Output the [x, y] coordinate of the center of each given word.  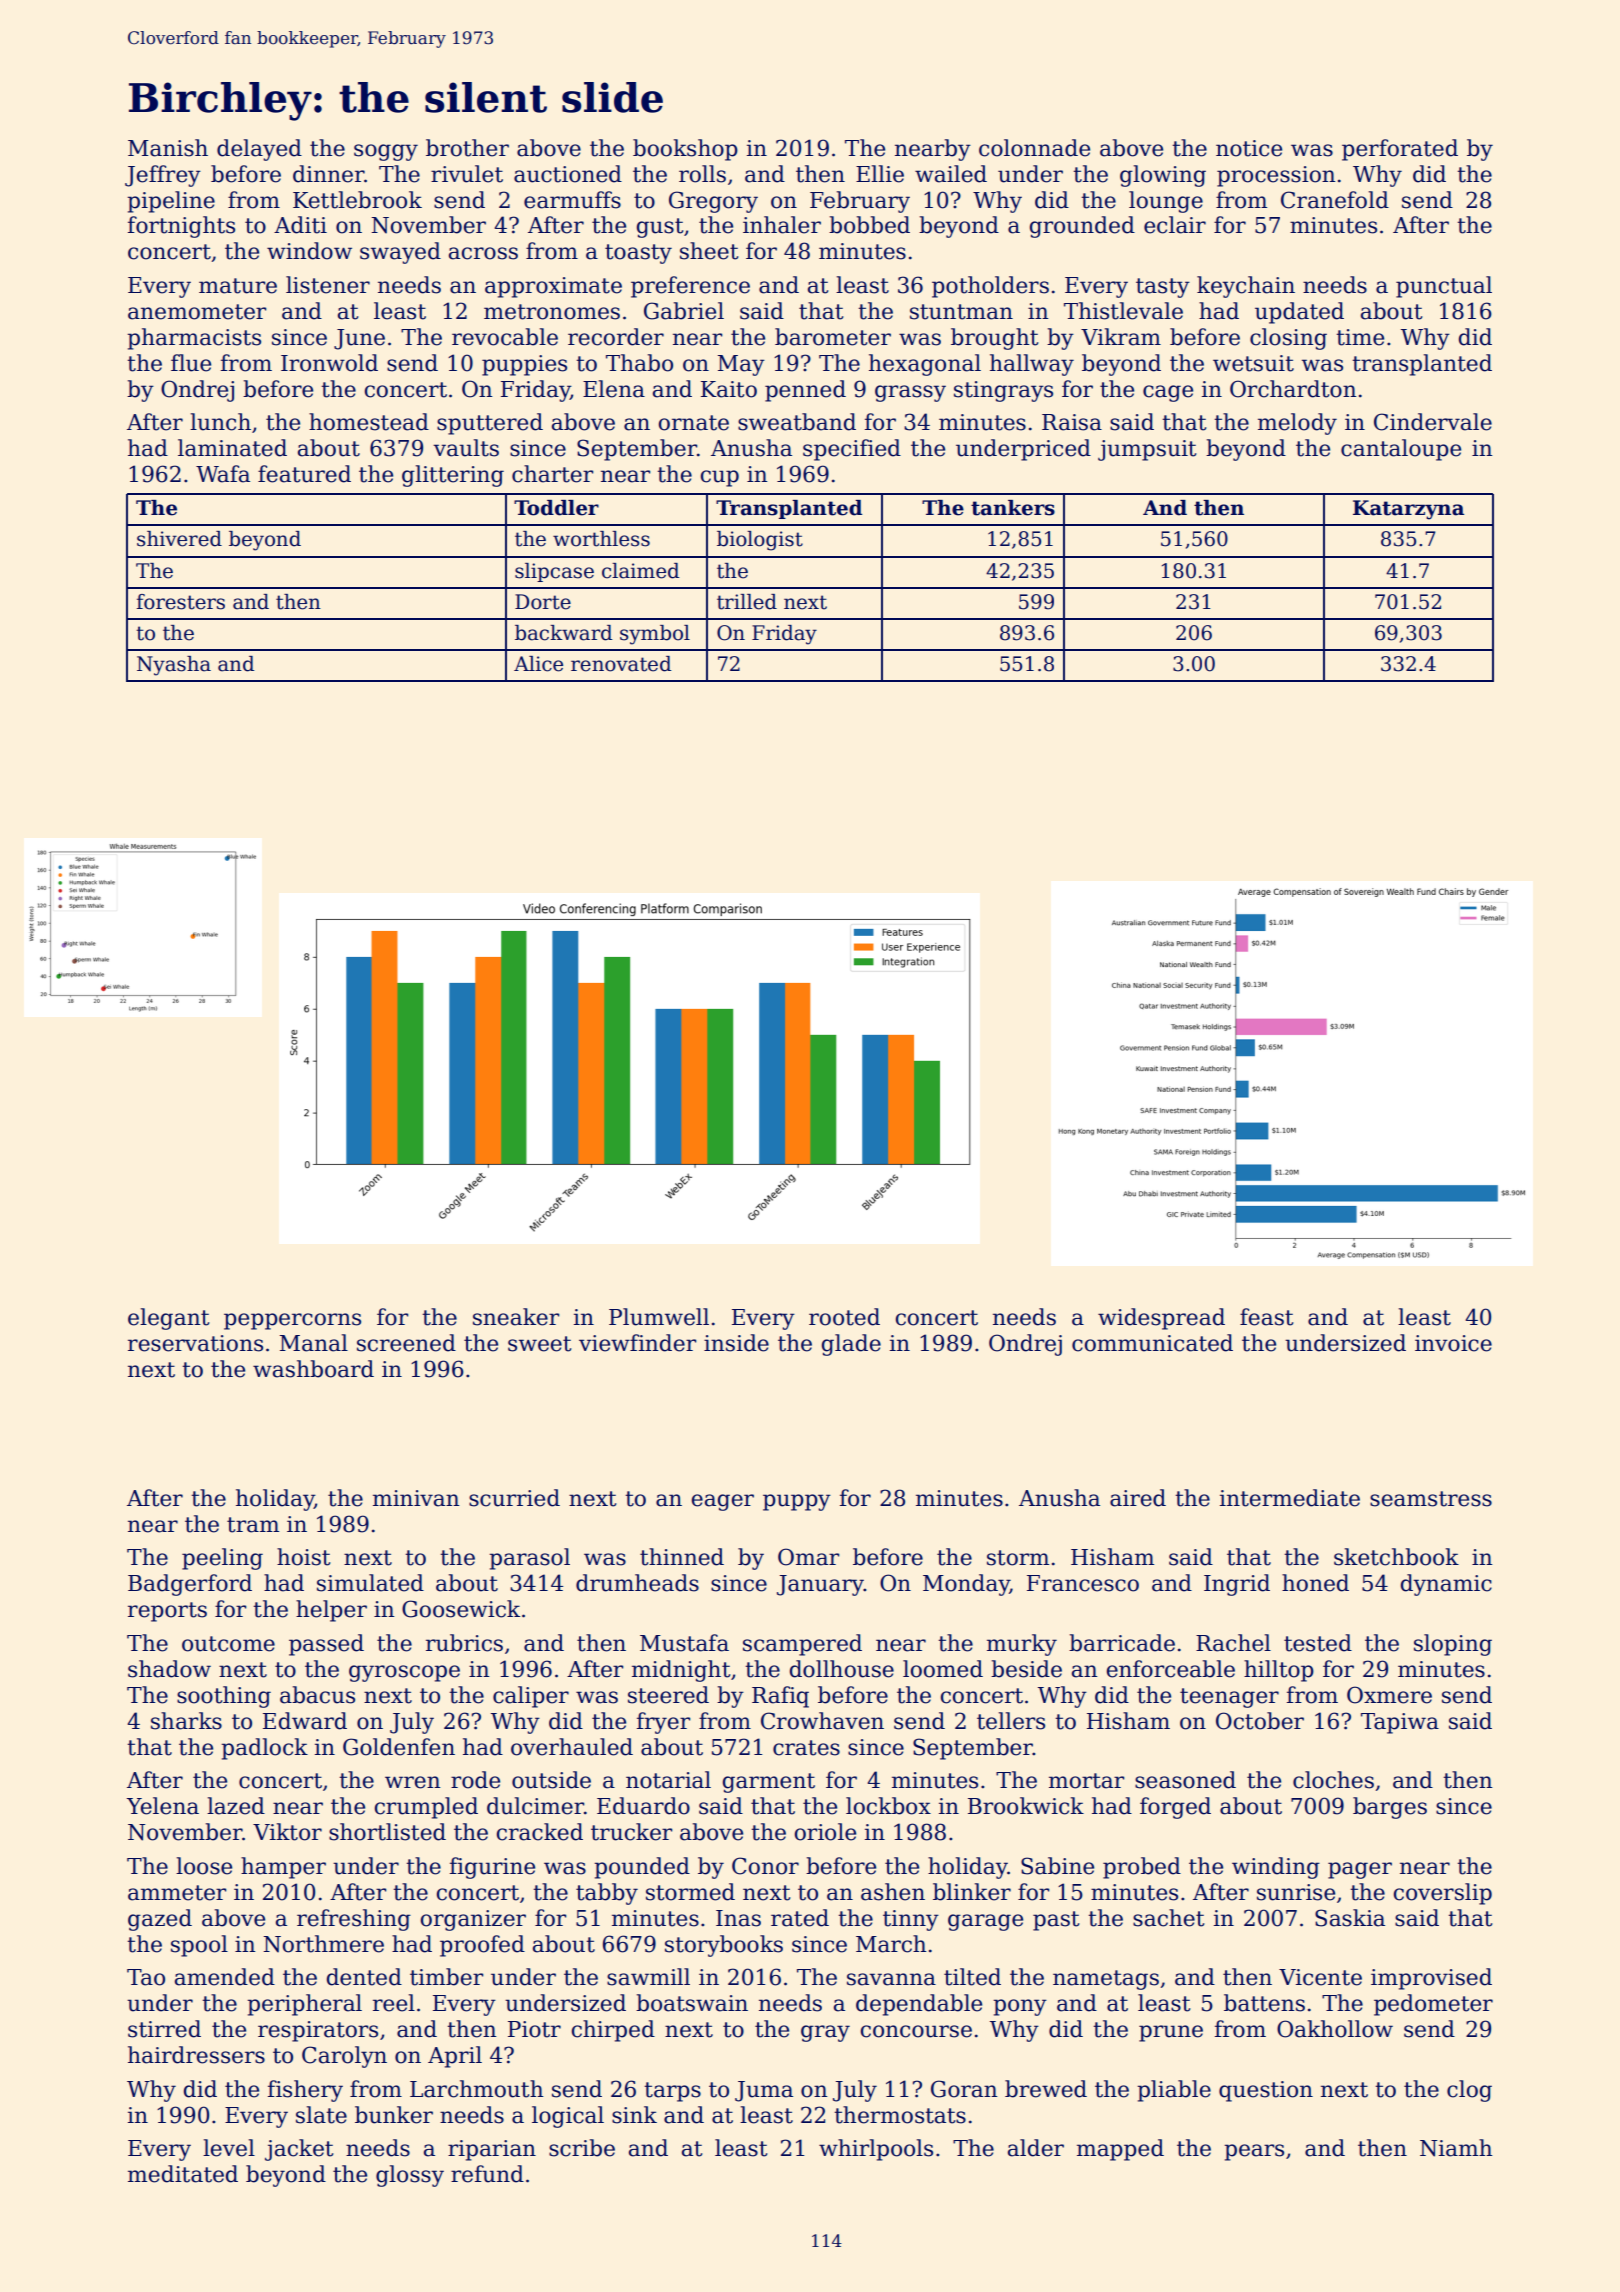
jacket [299, 2150]
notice [1249, 148]
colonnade [1034, 148]
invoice [1453, 1343]
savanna [891, 1979]
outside [551, 1780]
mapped [1120, 2150]
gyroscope [404, 1673]
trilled [747, 602]
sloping [1453, 1645]
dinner [328, 174]
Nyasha [174, 666]
